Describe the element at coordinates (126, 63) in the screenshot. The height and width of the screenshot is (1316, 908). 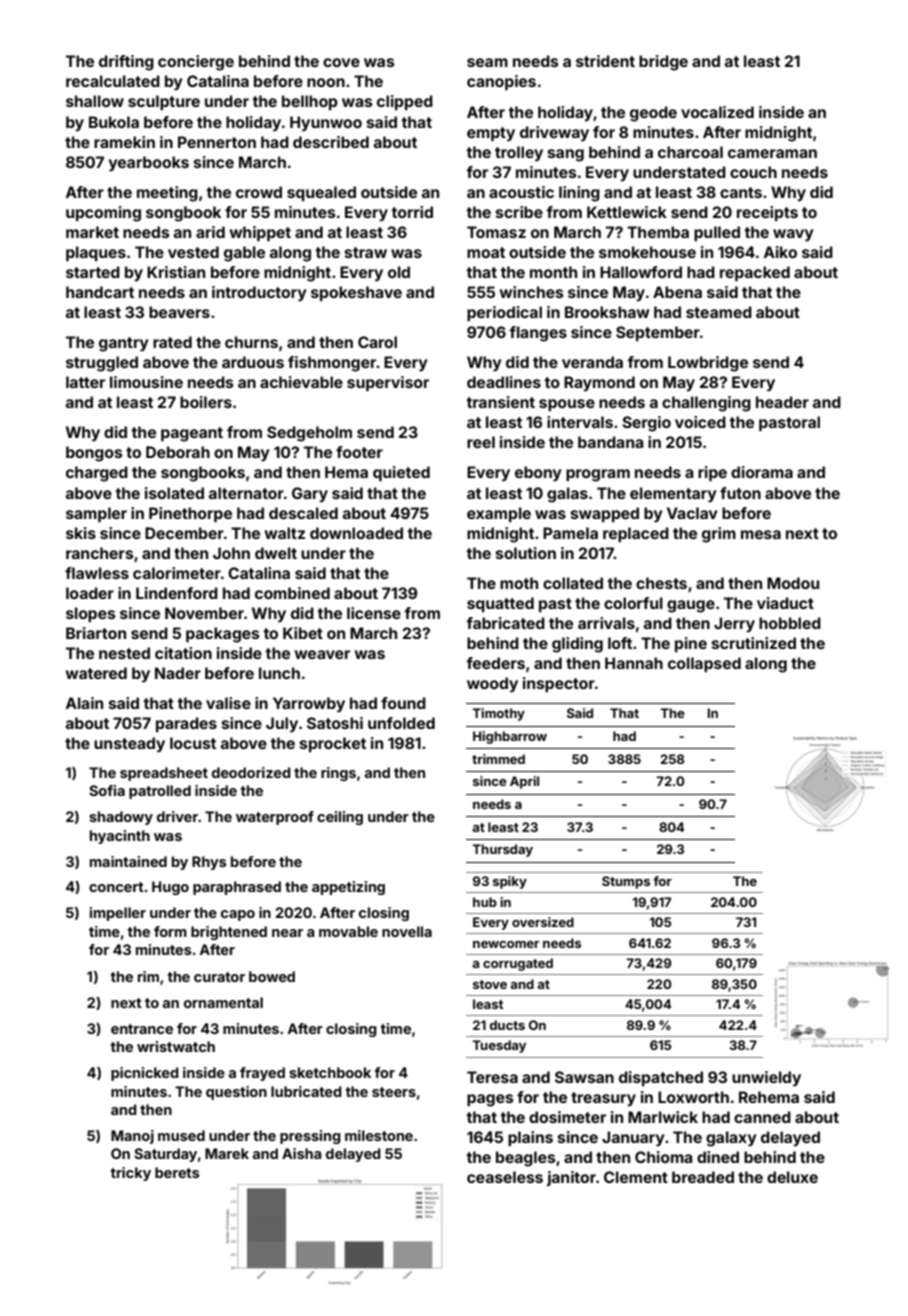
I see `drifting` at that location.
